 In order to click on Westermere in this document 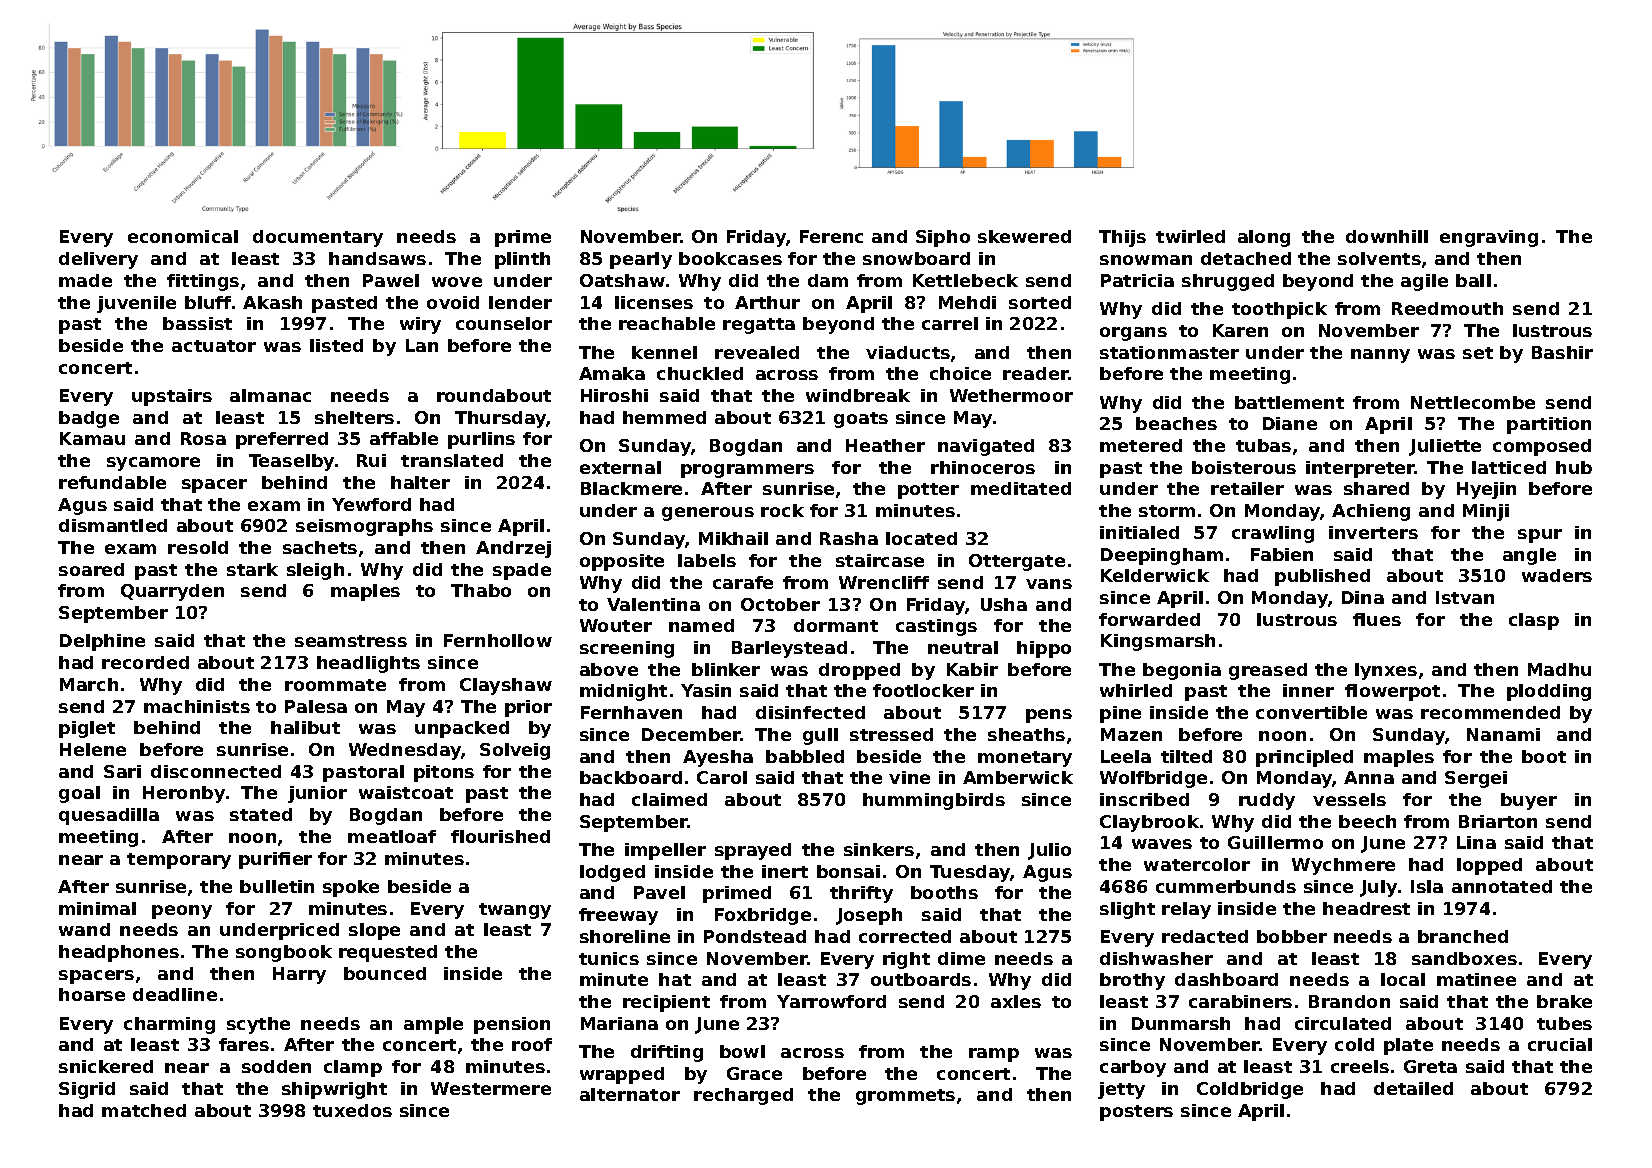, I will do `click(491, 1088)`.
